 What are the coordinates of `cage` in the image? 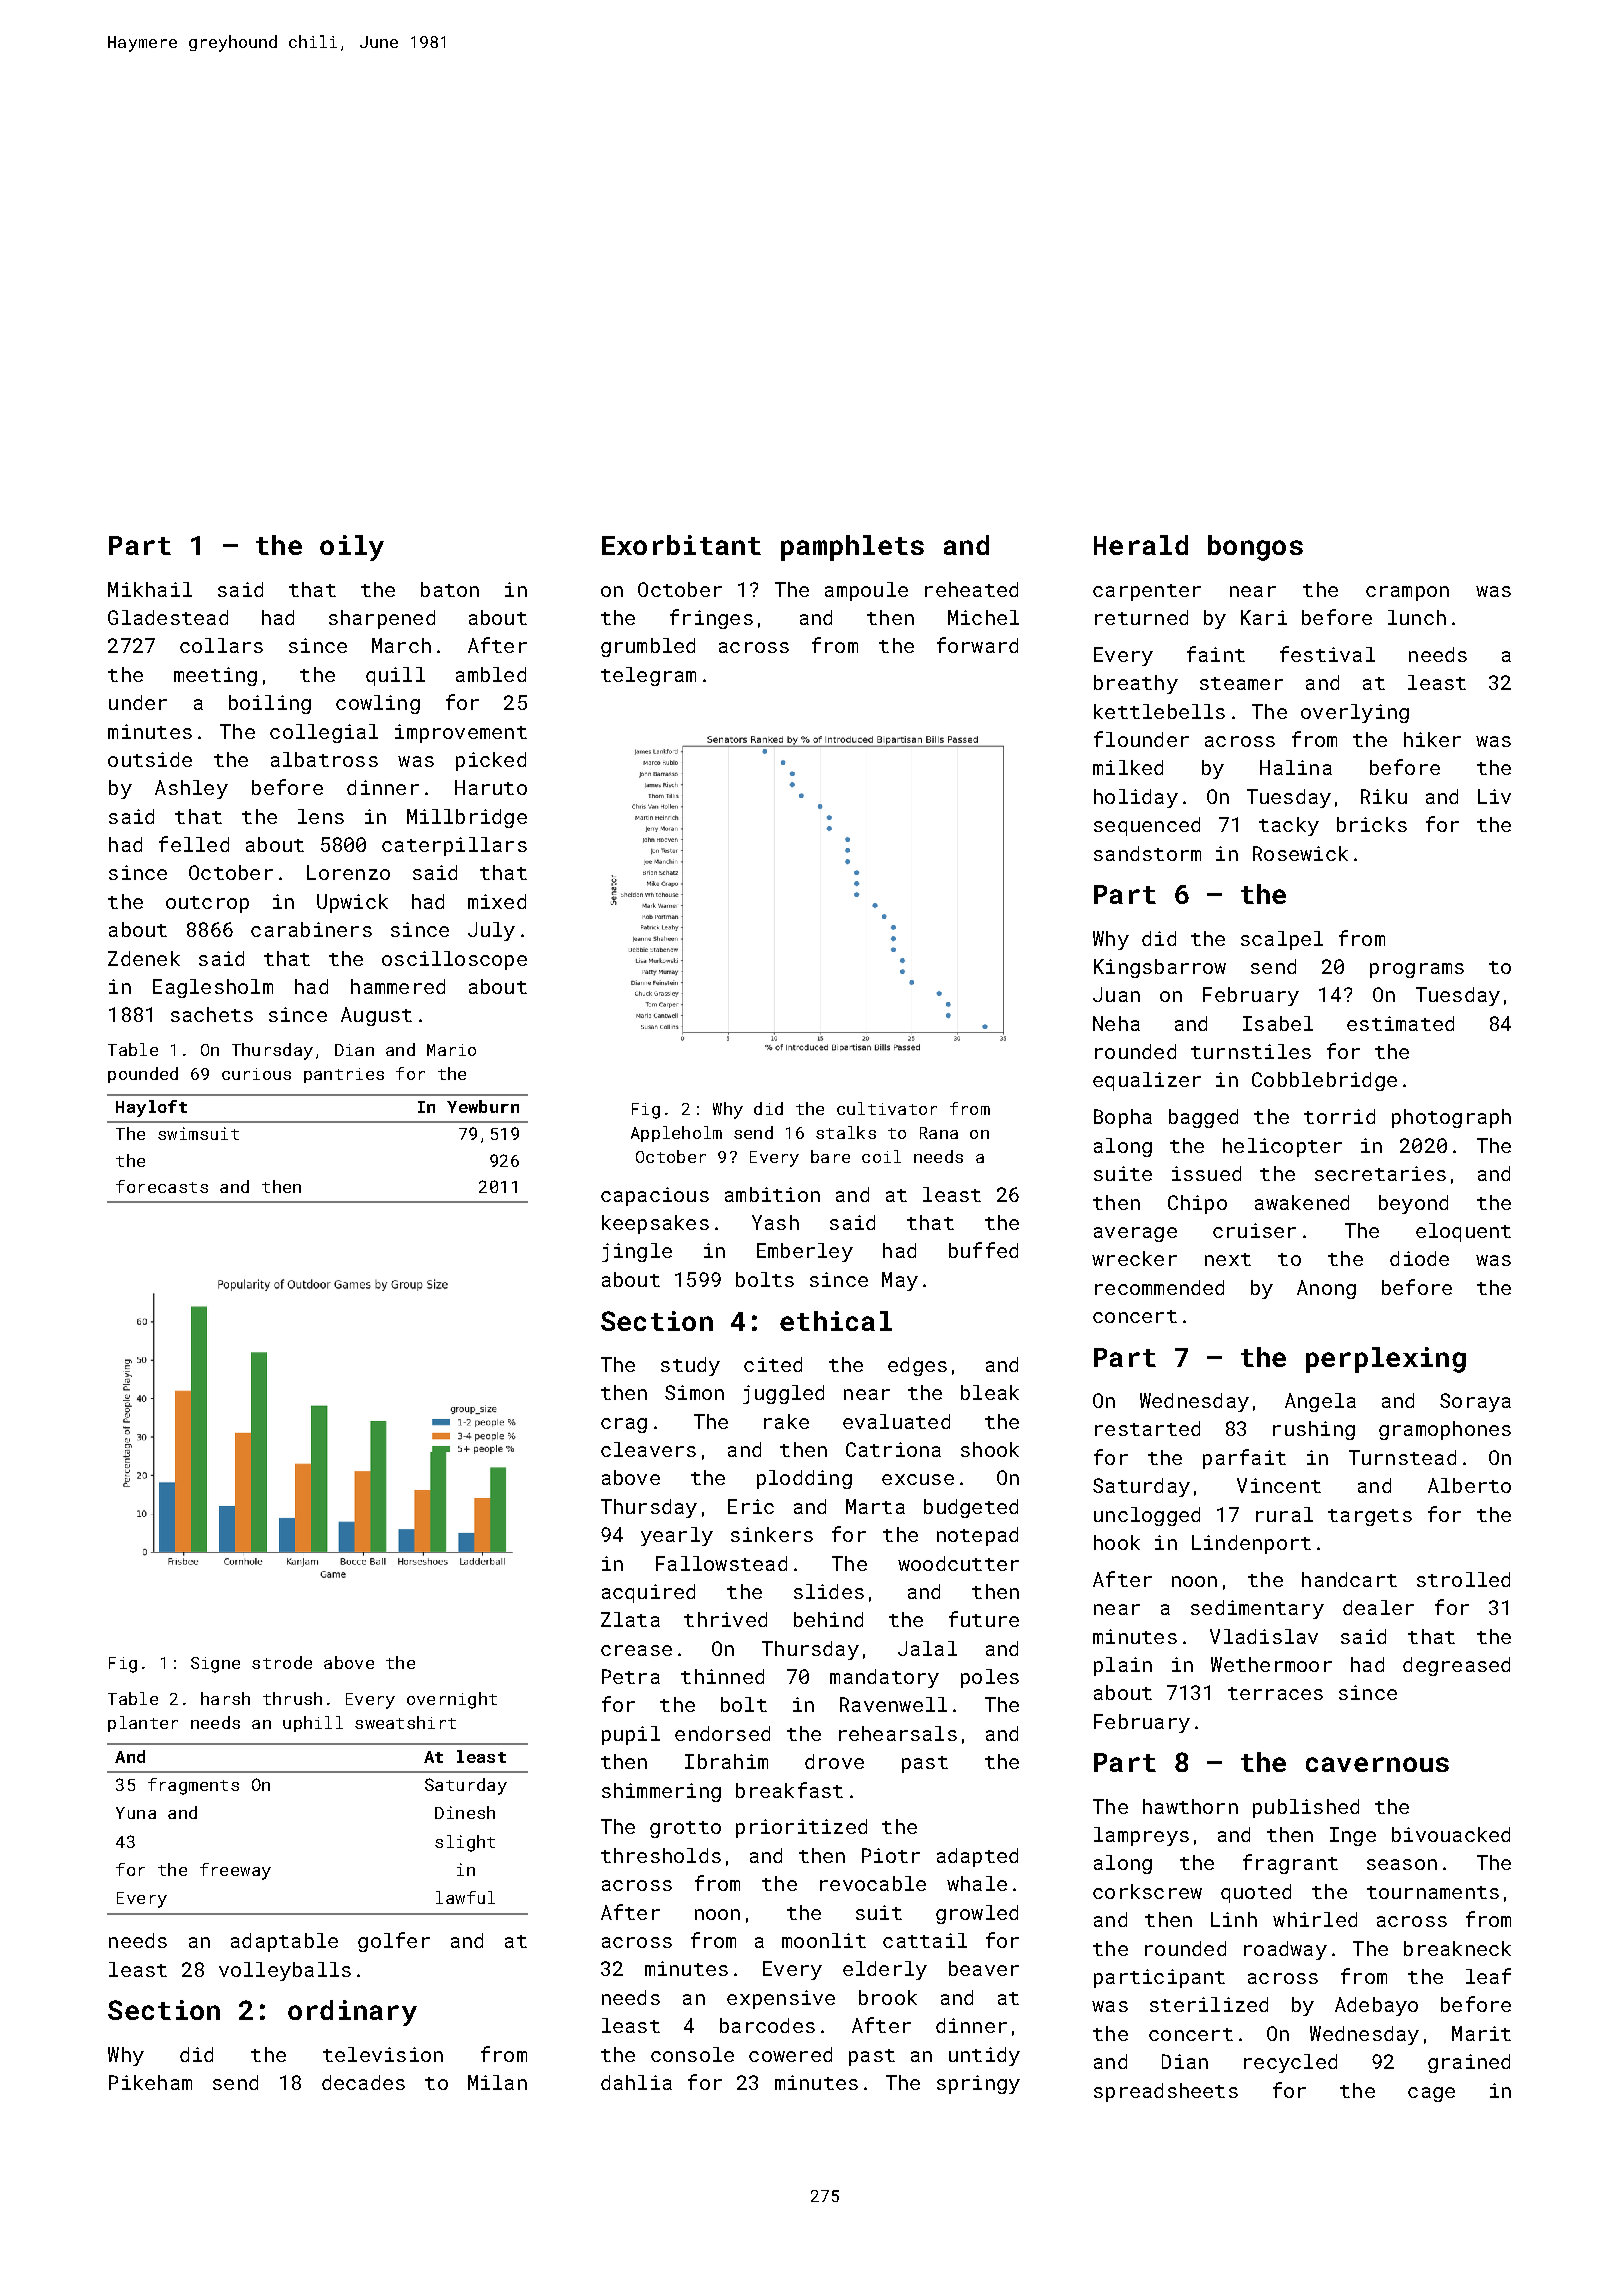 It's located at (1431, 2094).
